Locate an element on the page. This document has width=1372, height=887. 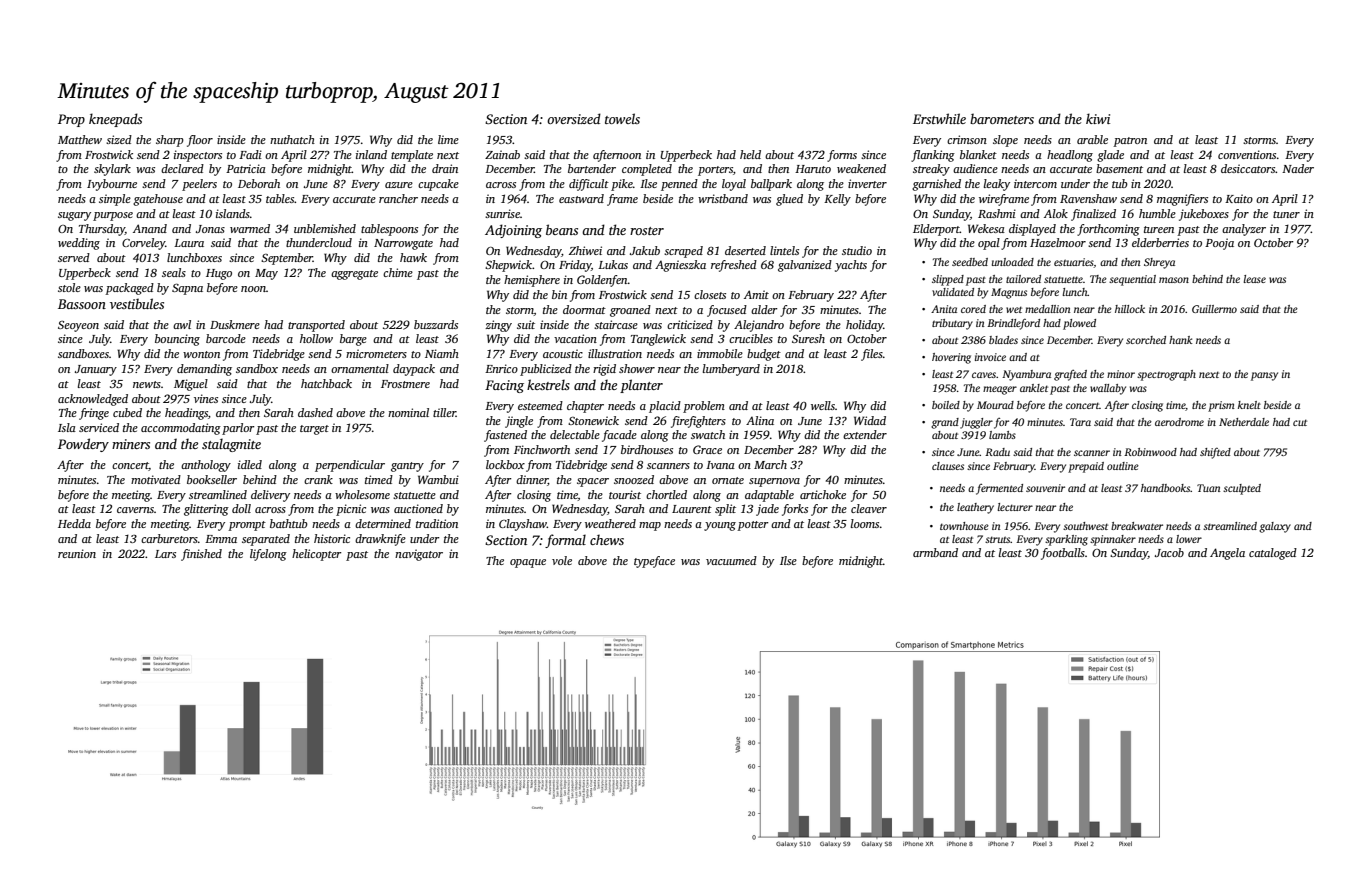
lime is located at coordinates (448, 139).
